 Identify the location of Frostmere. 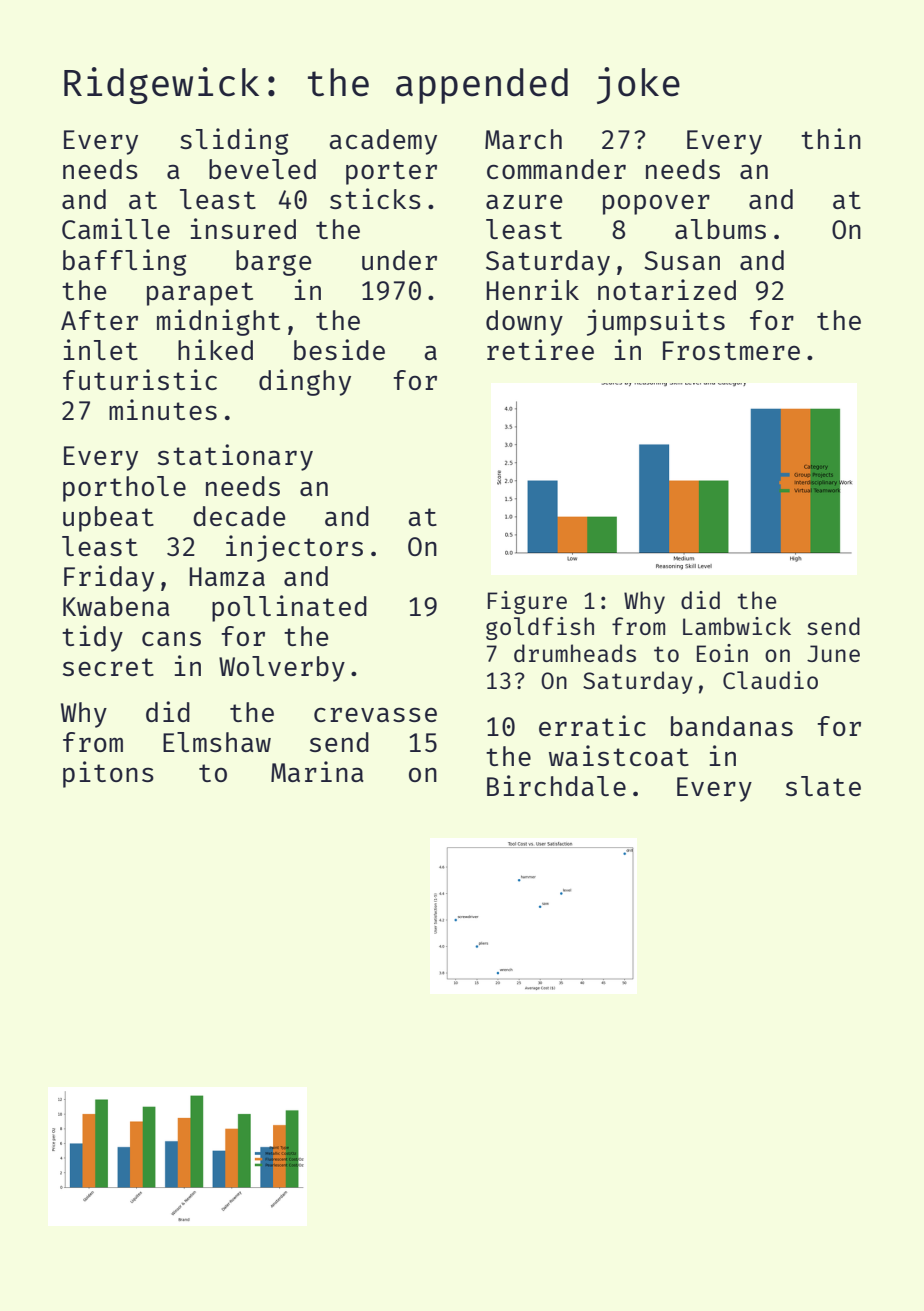
(731, 350).
